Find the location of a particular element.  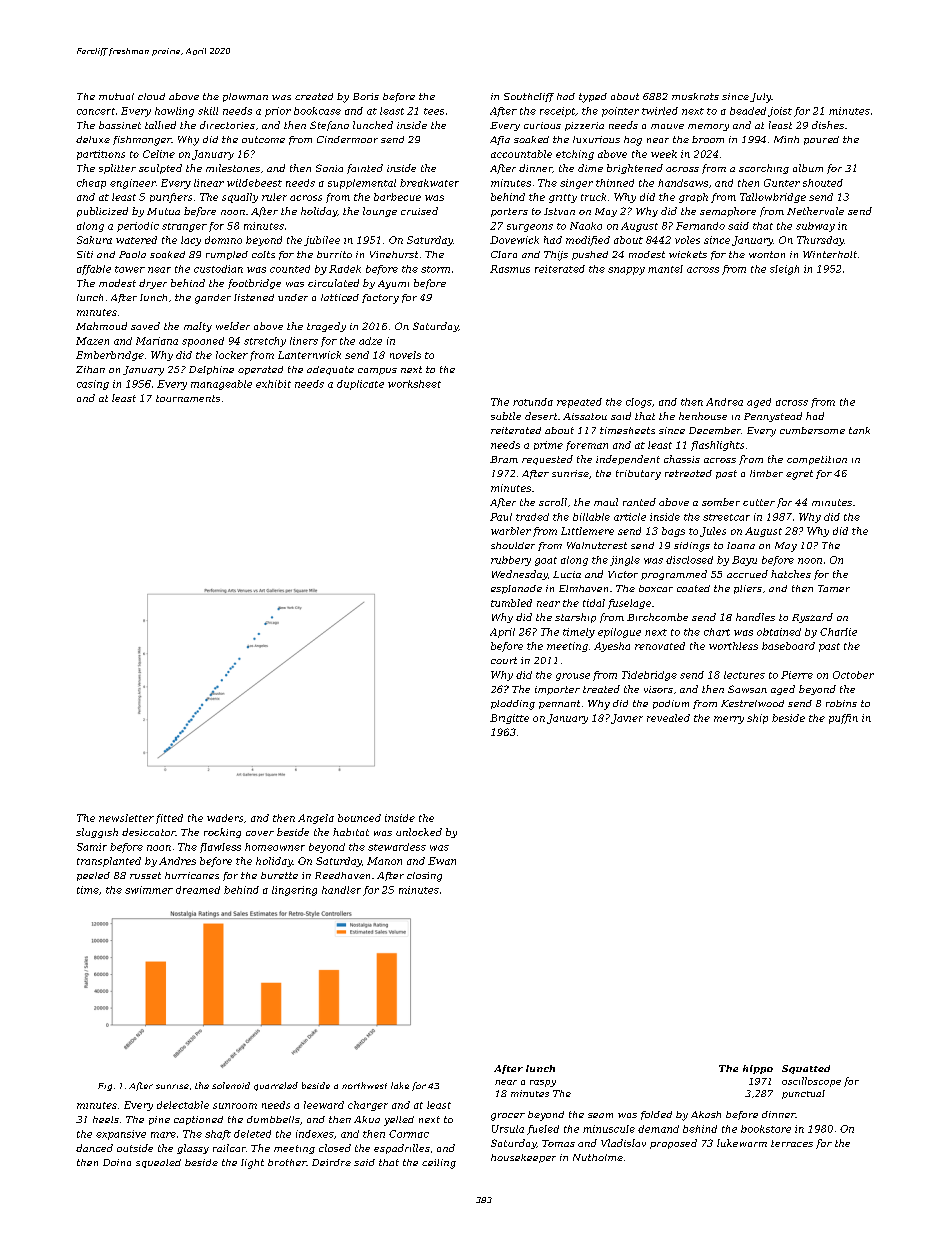

handler is located at coordinates (341, 890).
